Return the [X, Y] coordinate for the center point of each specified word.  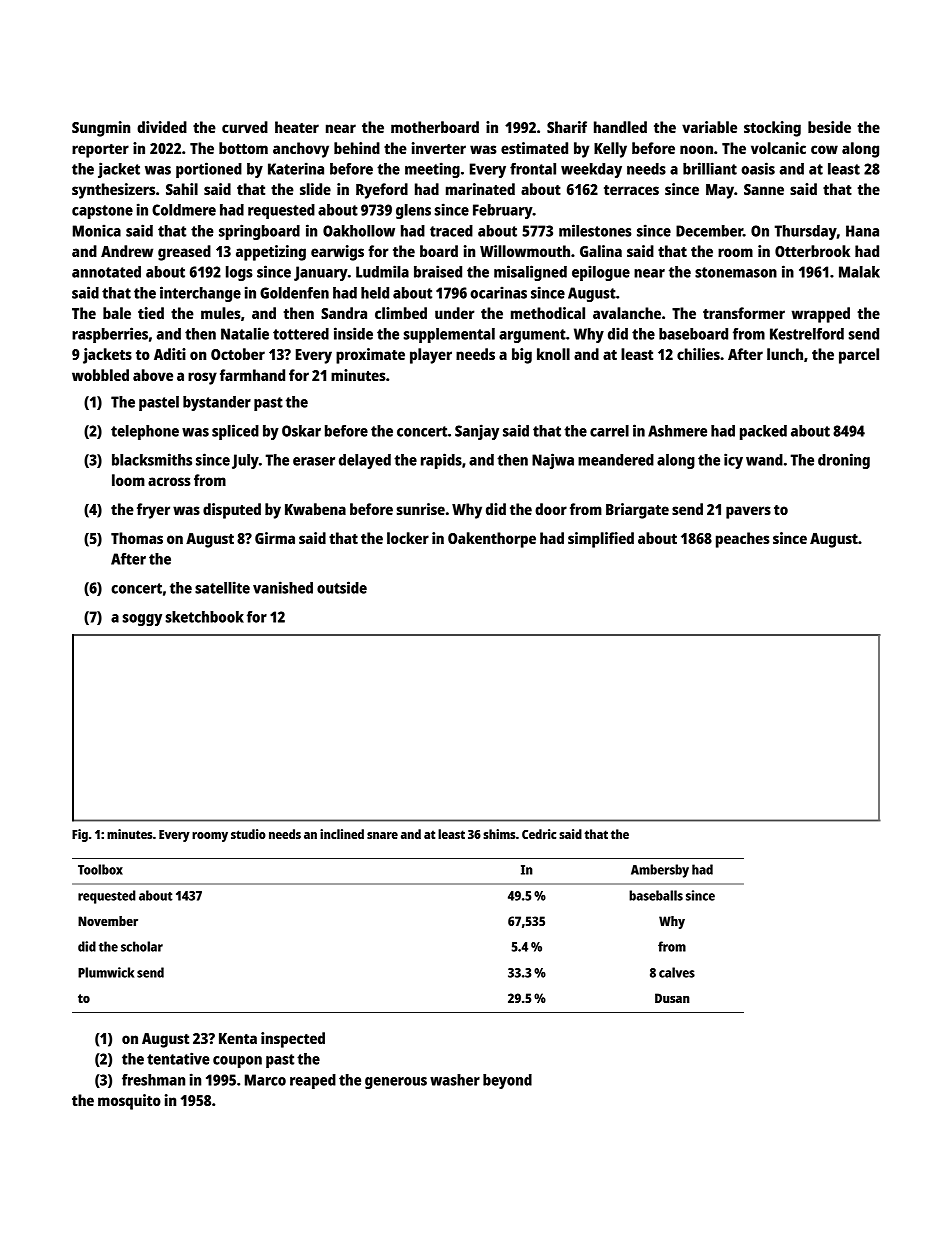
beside [829, 127]
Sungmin [101, 129]
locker [408, 538]
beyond [507, 1081]
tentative [178, 1058]
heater [297, 127]
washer [455, 1080]
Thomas [137, 538]
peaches [743, 540]
